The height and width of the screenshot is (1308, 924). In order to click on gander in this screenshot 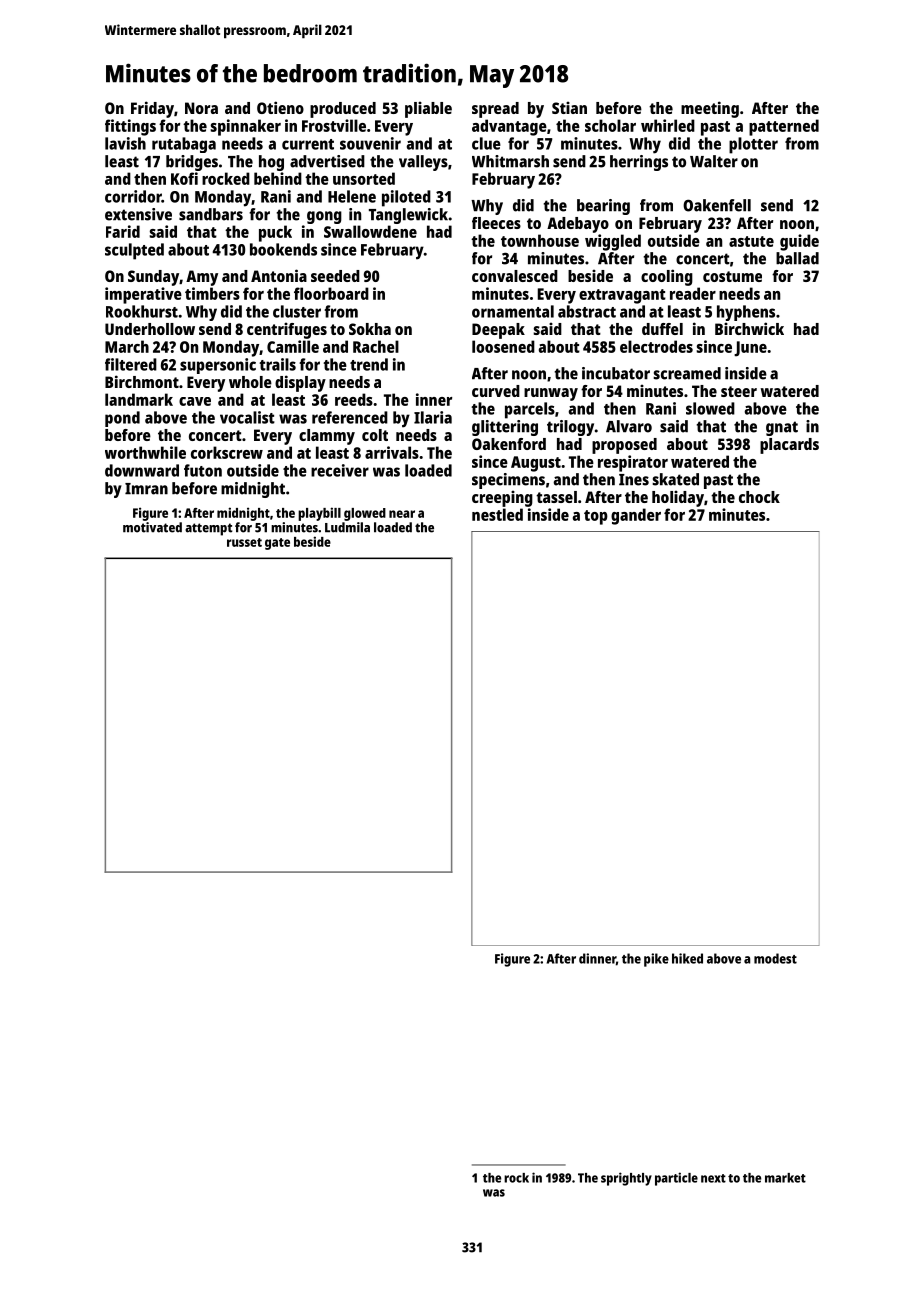, I will do `click(636, 516)`.
